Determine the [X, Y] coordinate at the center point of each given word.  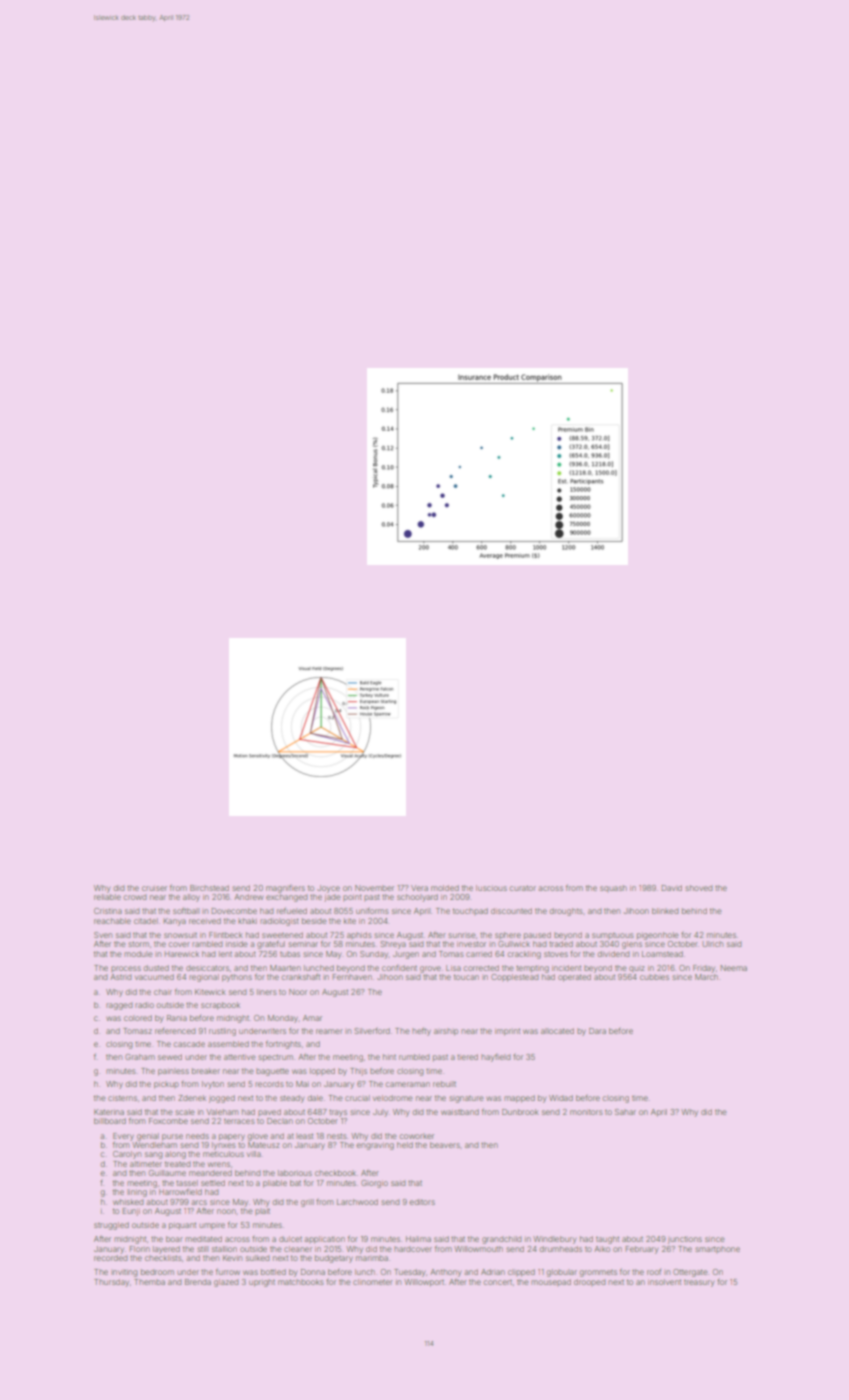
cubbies [654, 977]
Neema [734, 968]
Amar [312, 1018]
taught [607, 1240]
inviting [125, 1273]
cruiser [154, 888]
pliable [275, 1184]
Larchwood [357, 1202]
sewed [170, 1057]
